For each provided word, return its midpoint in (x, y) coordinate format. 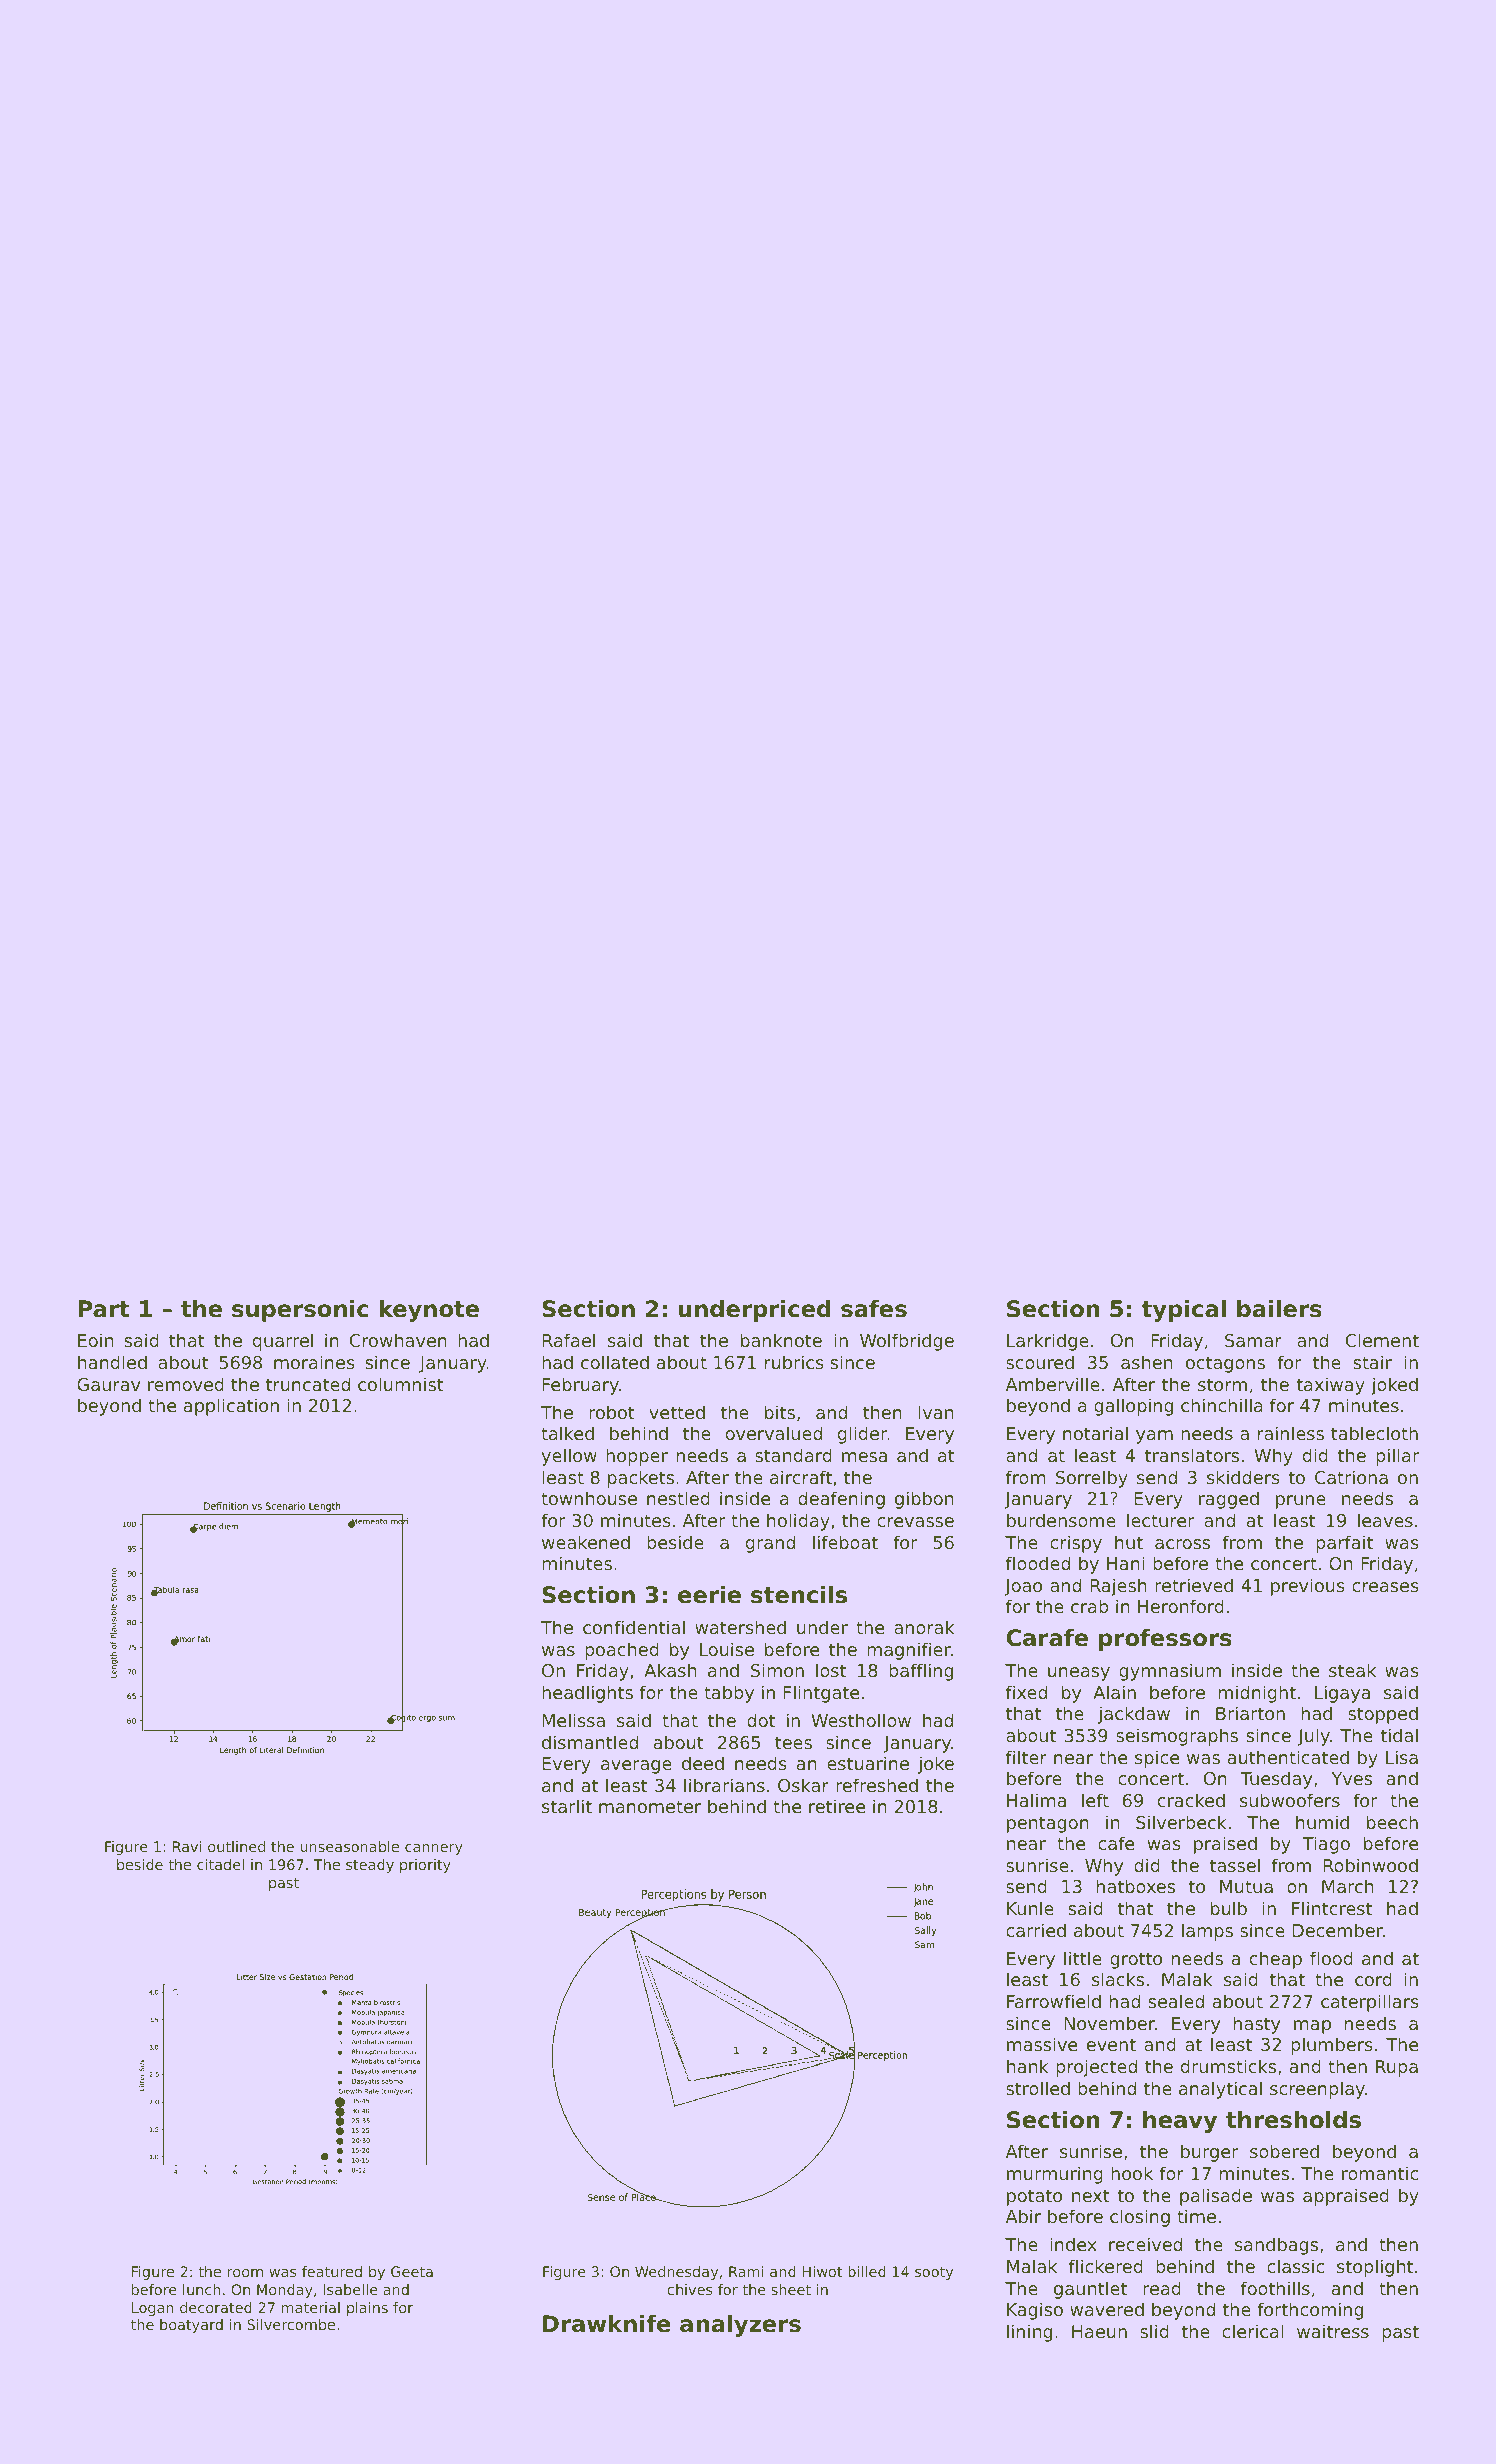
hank (1028, 2066)
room (245, 2273)
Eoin (95, 1340)
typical (1184, 1311)
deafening (841, 1500)
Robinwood (1370, 1865)
